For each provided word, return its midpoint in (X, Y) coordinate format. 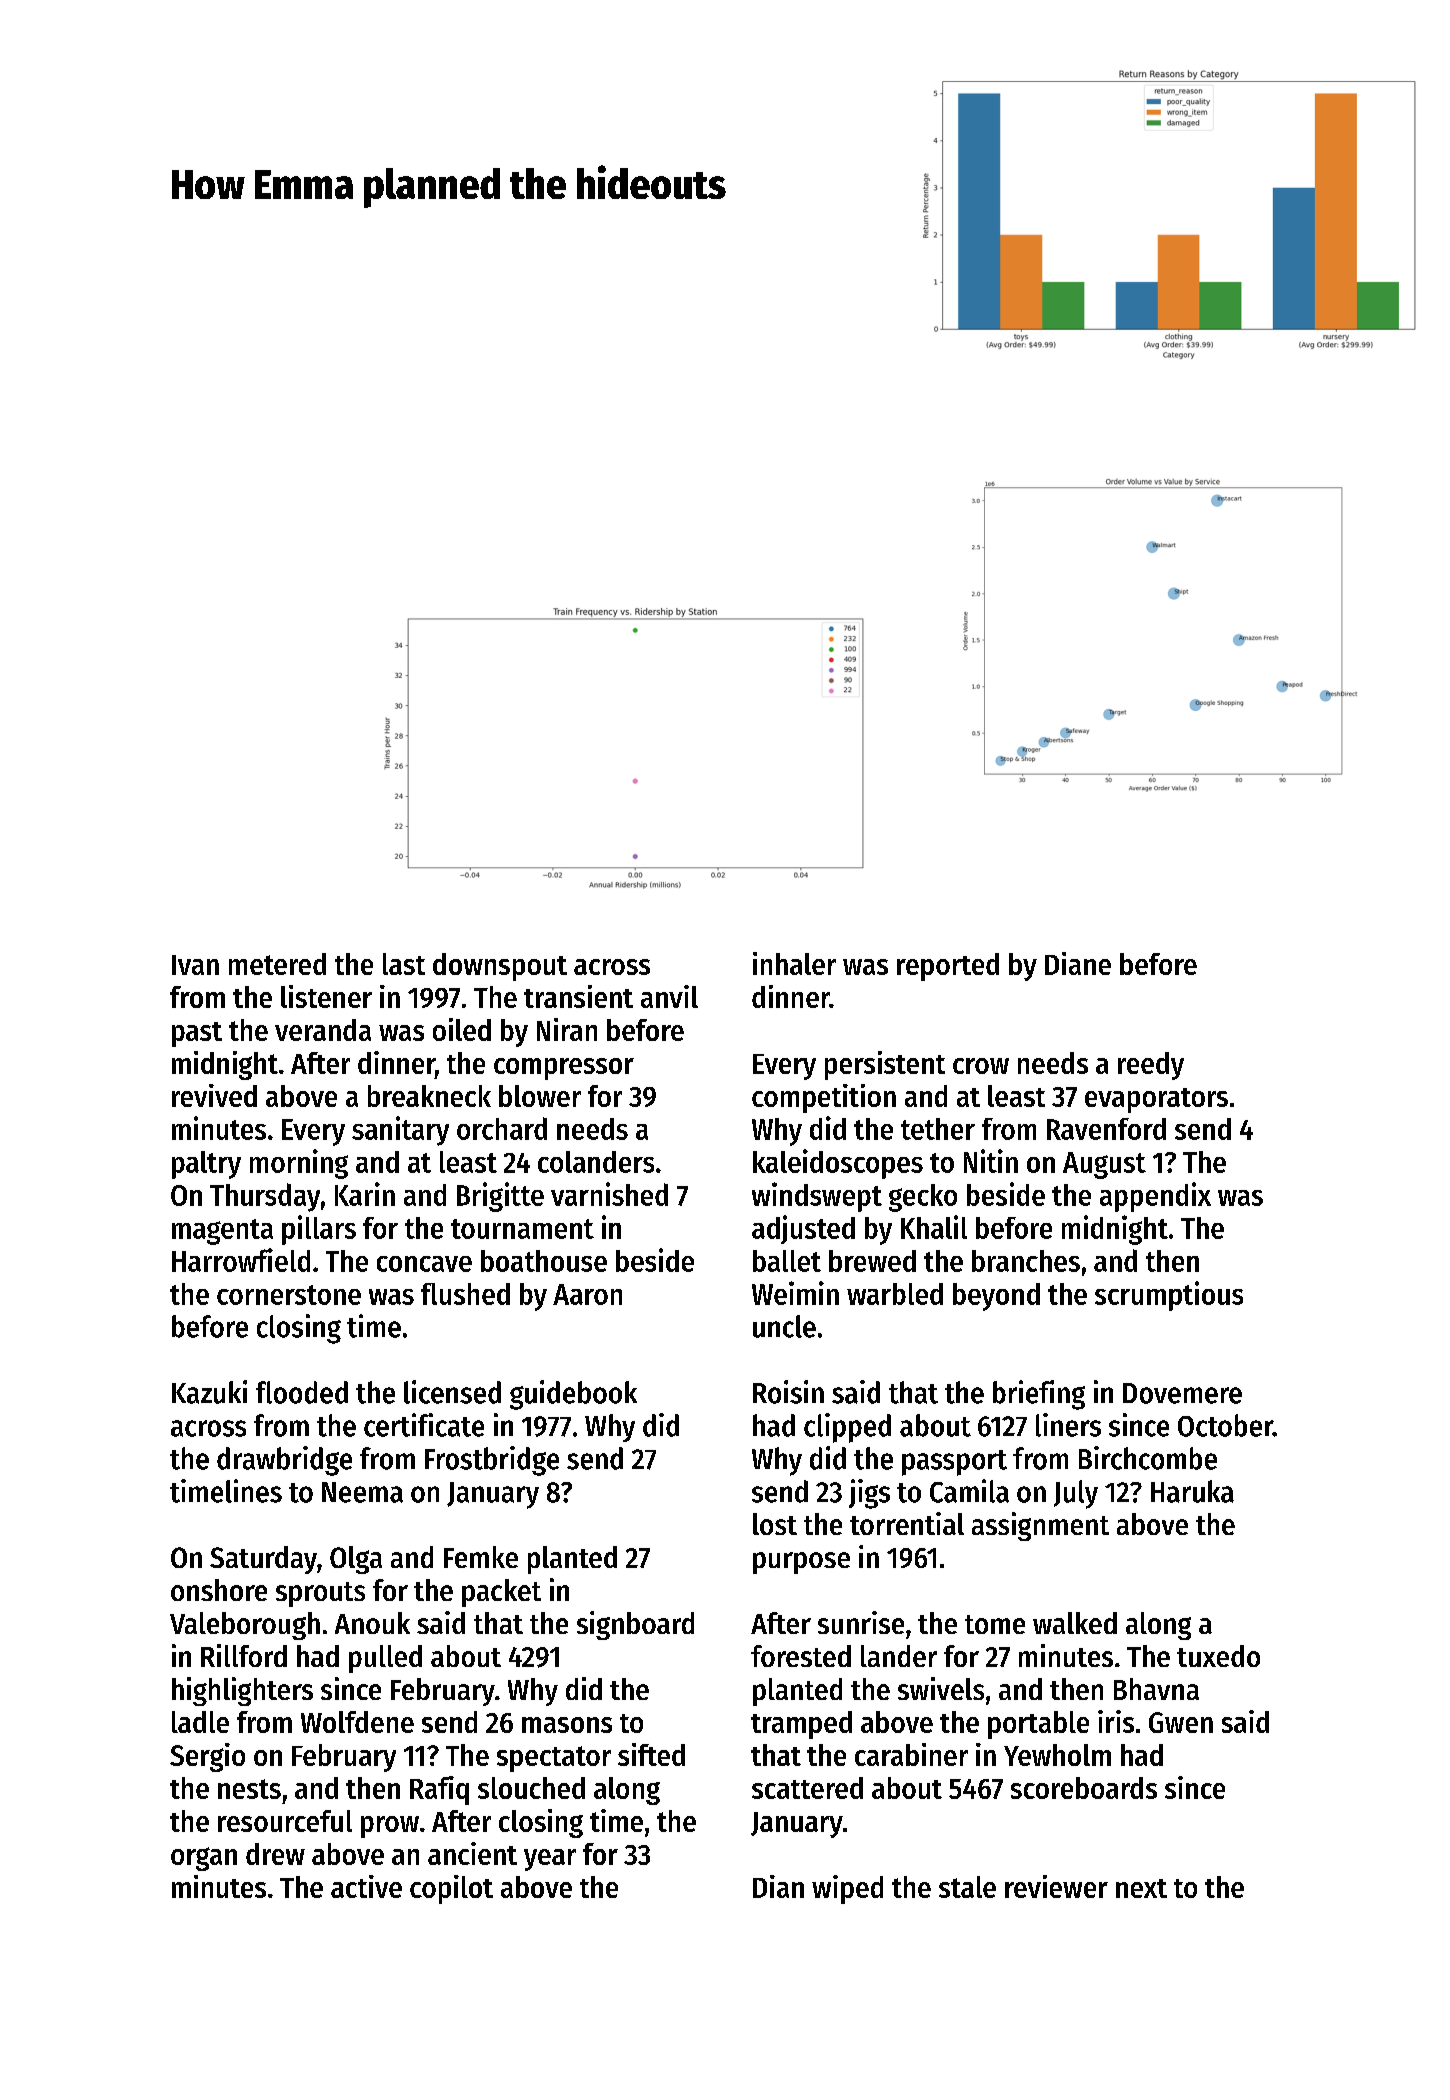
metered (277, 964)
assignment (1040, 1526)
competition (824, 1098)
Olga (356, 1560)
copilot (451, 1889)
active (366, 1886)
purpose (801, 1563)
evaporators (1156, 1100)
